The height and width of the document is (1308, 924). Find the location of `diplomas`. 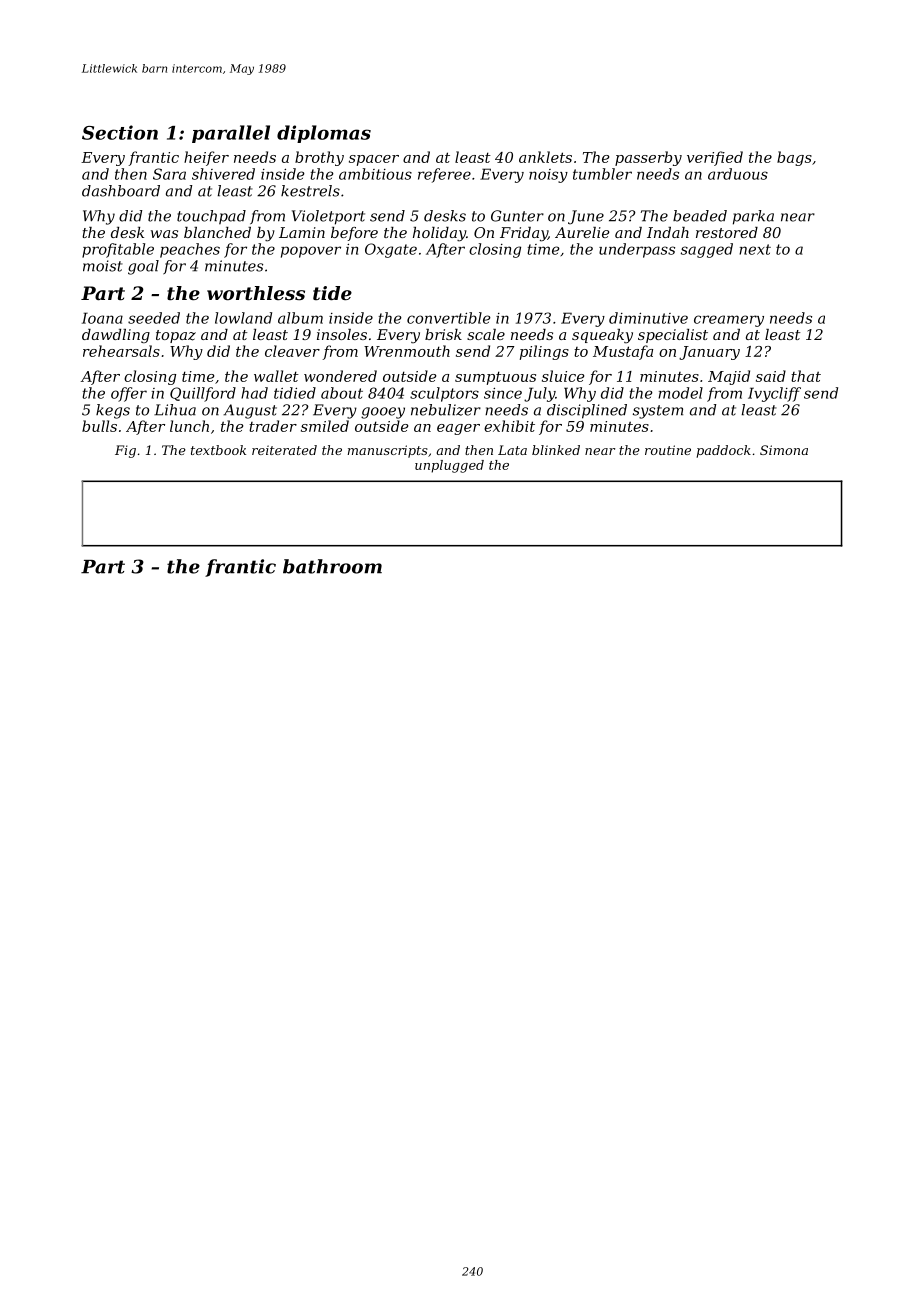

diplomas is located at coordinates (324, 134).
